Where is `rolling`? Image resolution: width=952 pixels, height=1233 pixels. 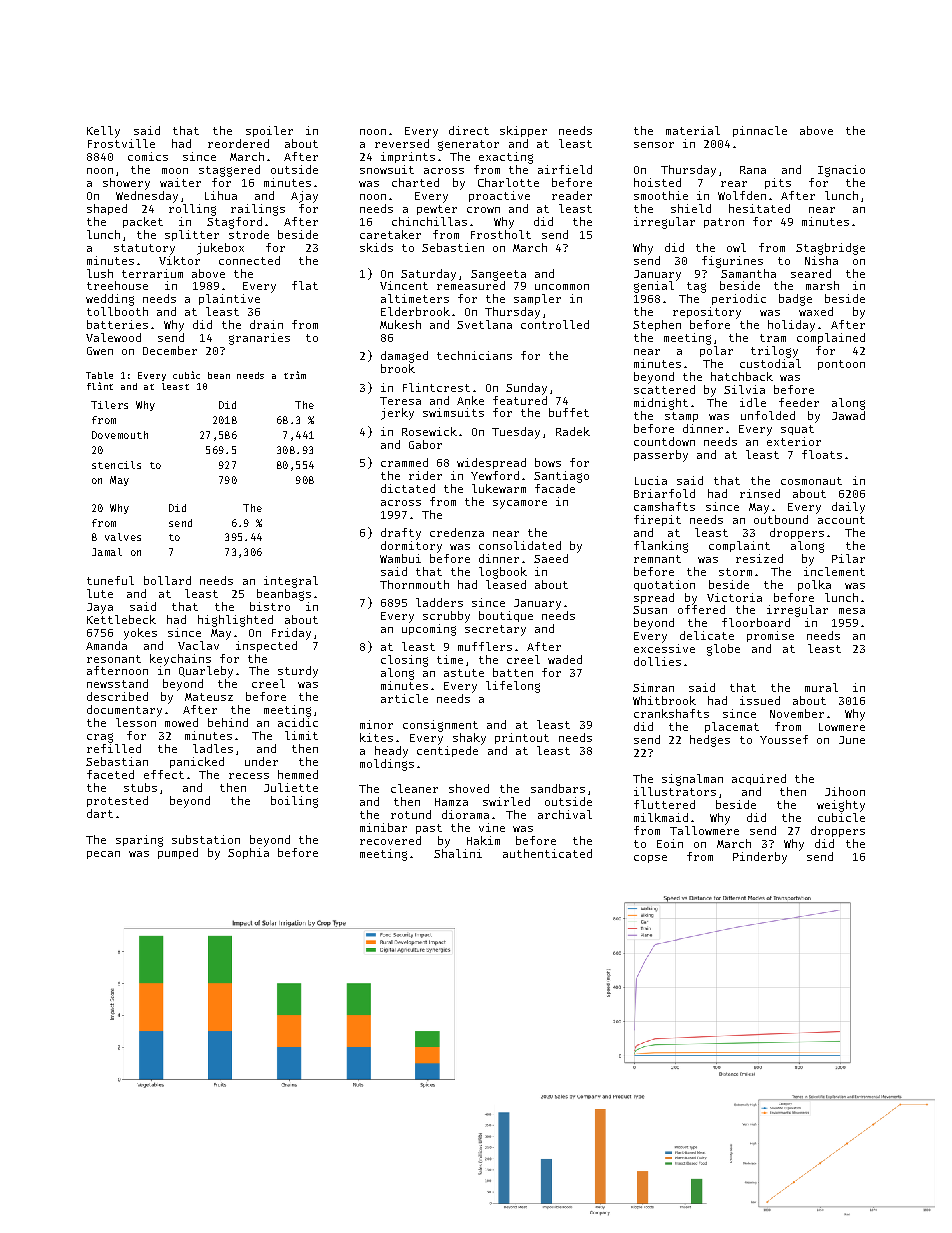 rolling is located at coordinates (192, 210).
